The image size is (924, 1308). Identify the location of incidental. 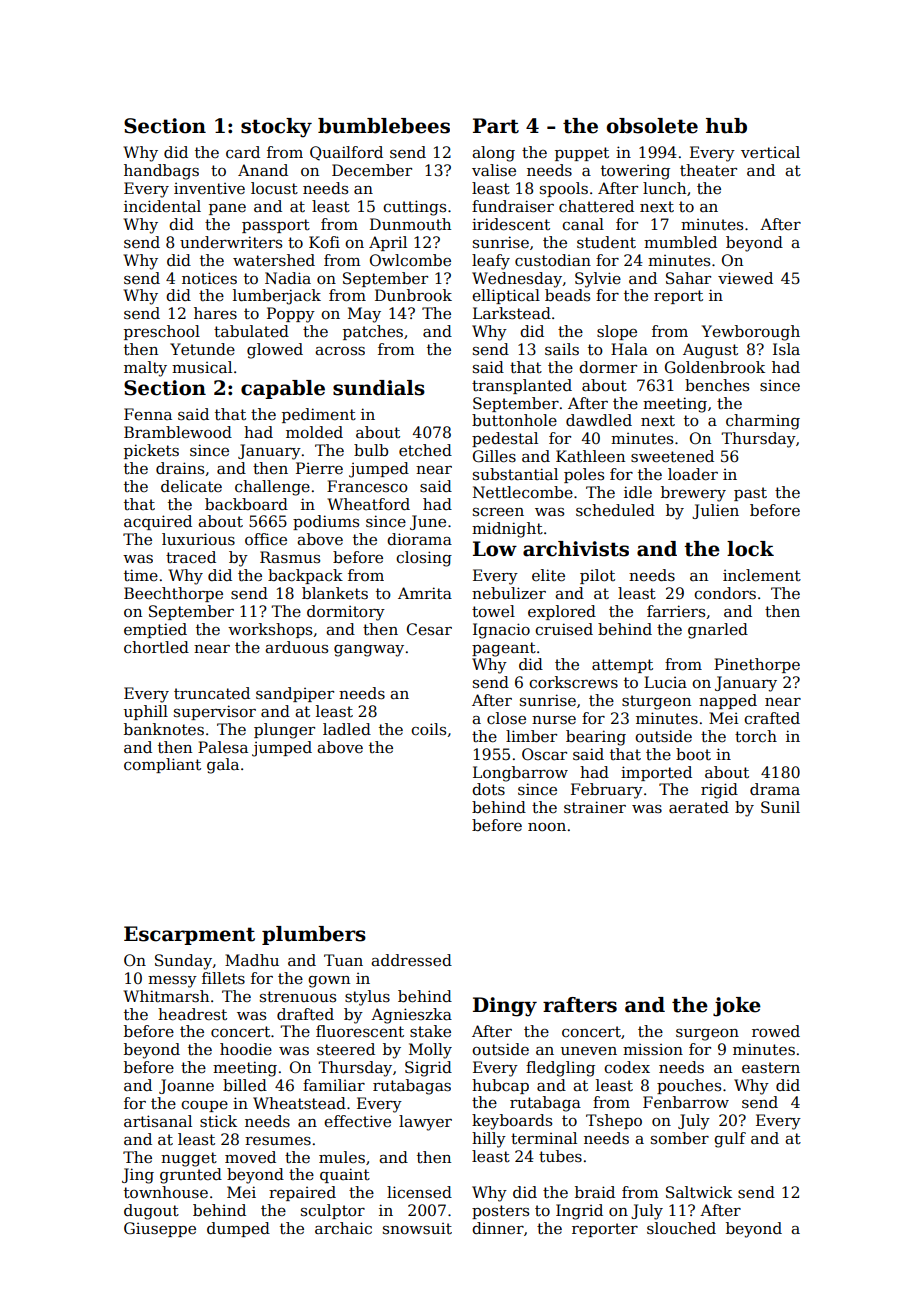
(162, 206).
